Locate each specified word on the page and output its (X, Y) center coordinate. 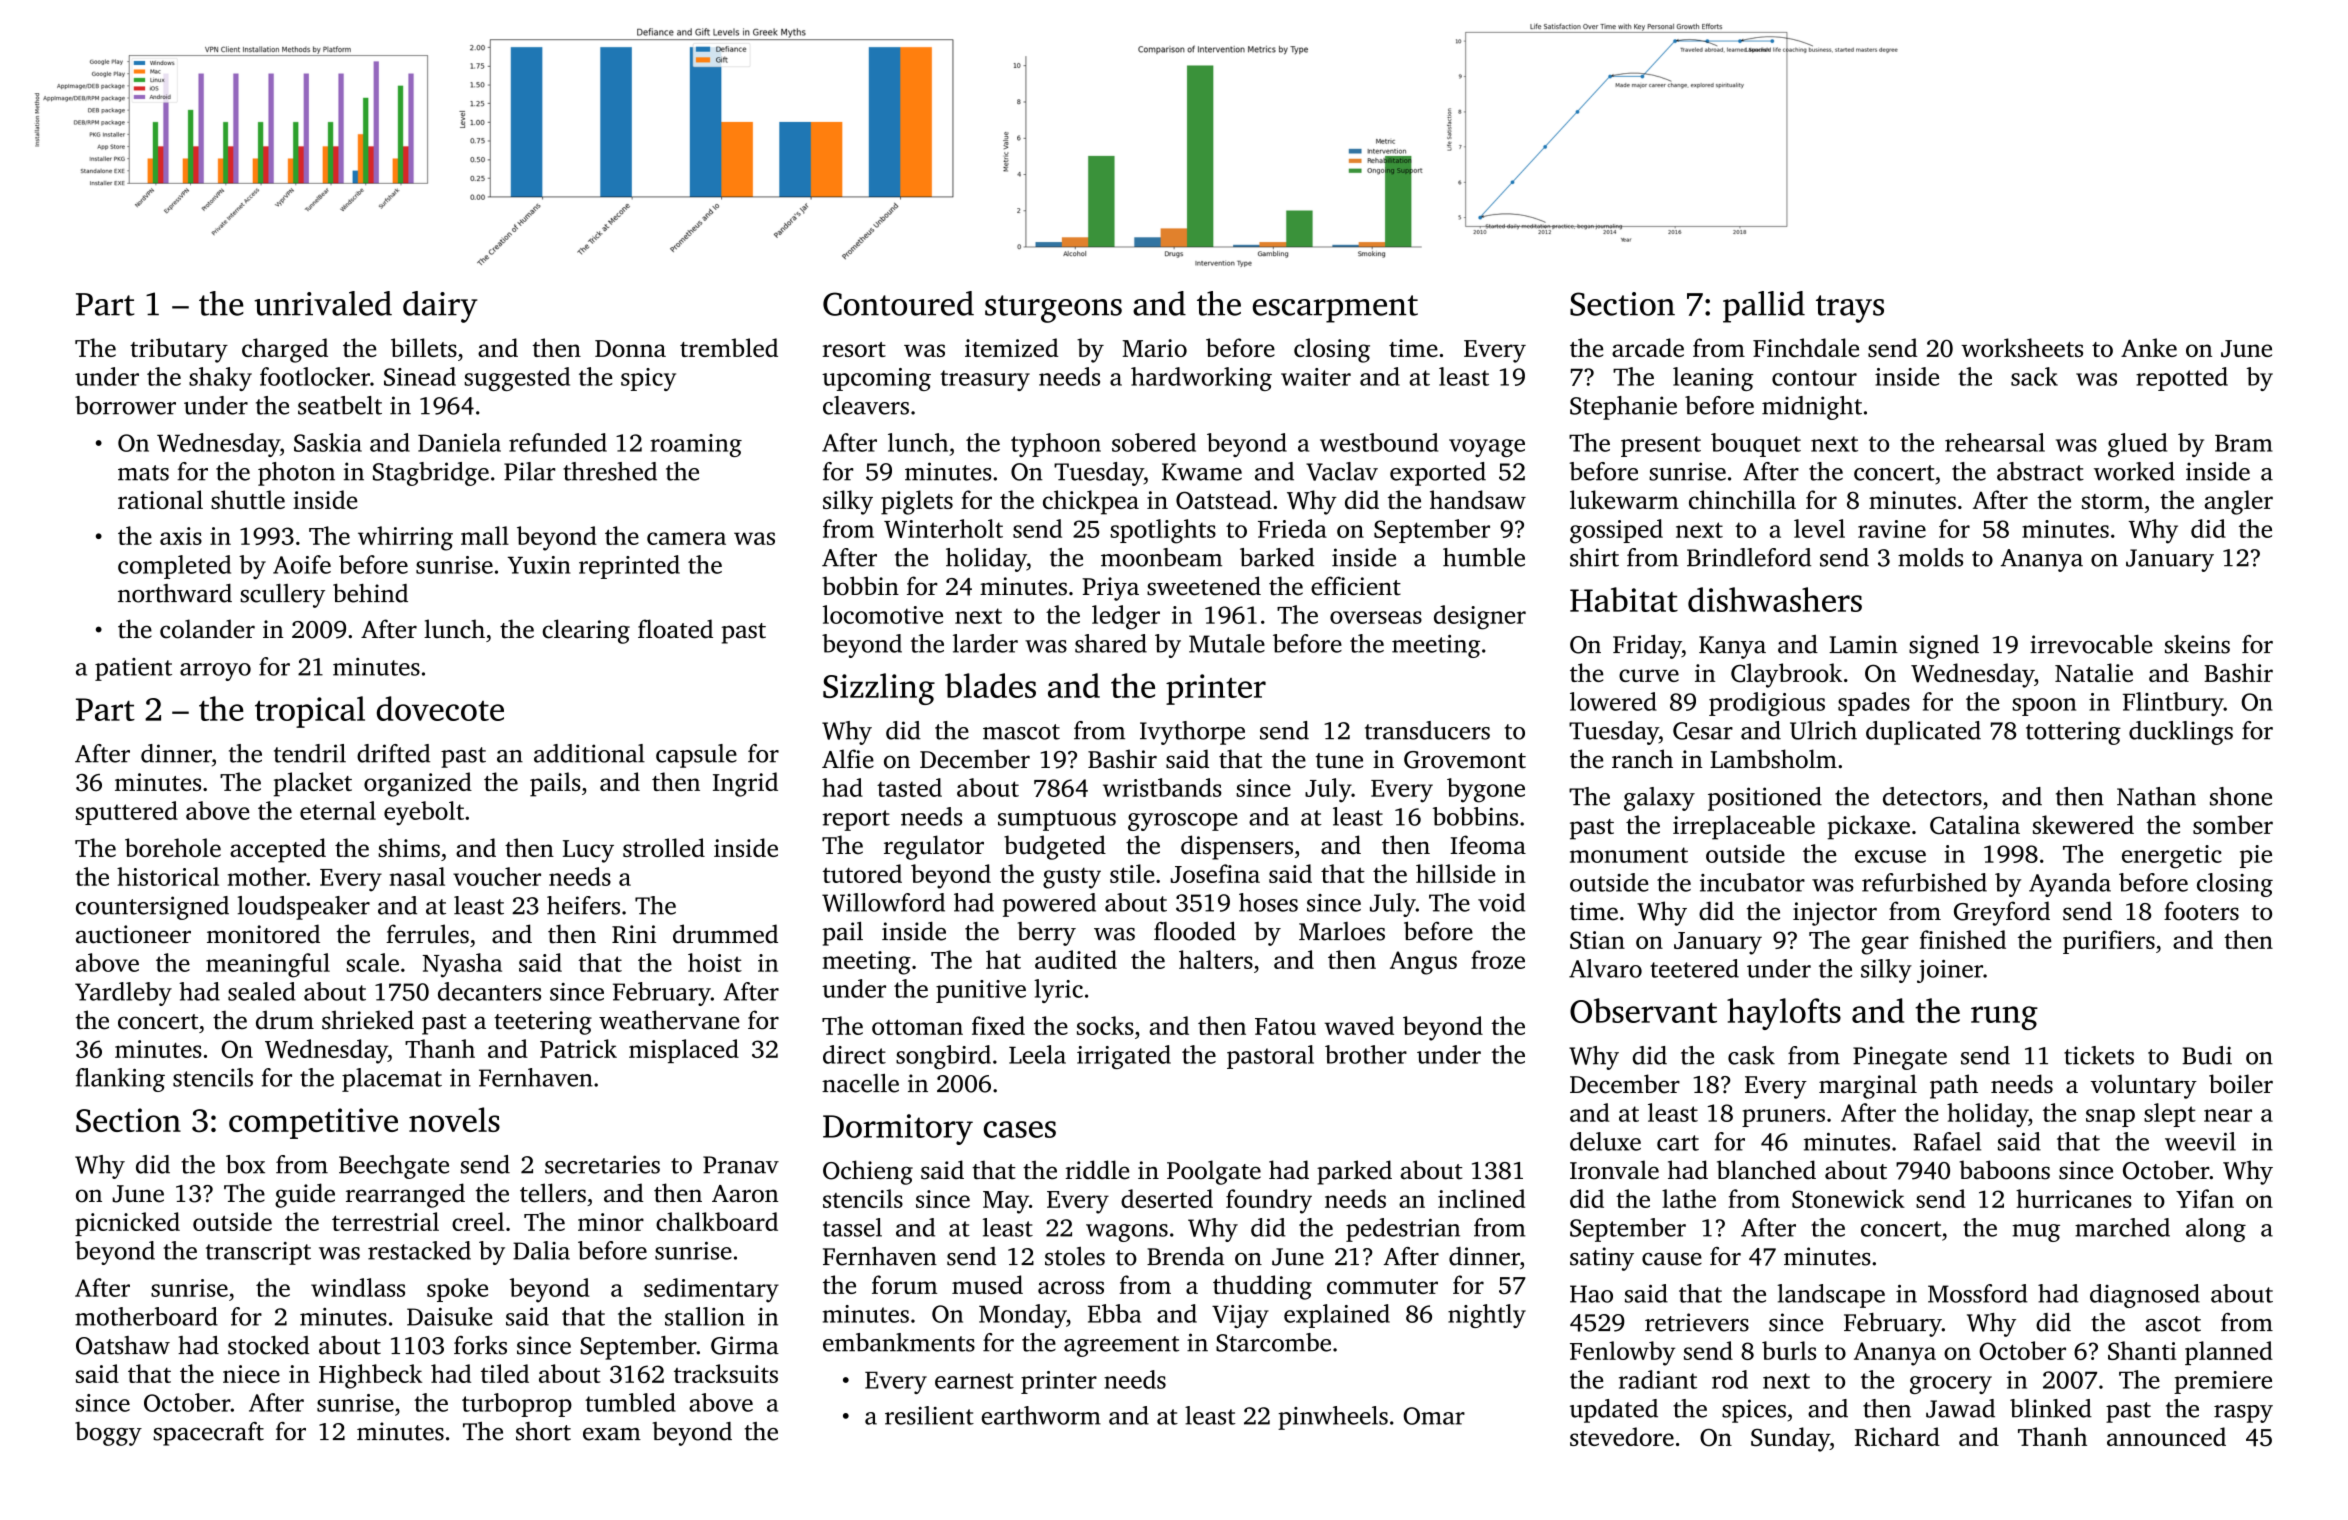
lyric (1058, 991)
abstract (2040, 471)
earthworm (1041, 1415)
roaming (696, 445)
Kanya (1732, 647)
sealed (262, 991)
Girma (745, 1345)
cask (1751, 1055)
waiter (1316, 377)
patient (133, 669)
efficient (1356, 586)
